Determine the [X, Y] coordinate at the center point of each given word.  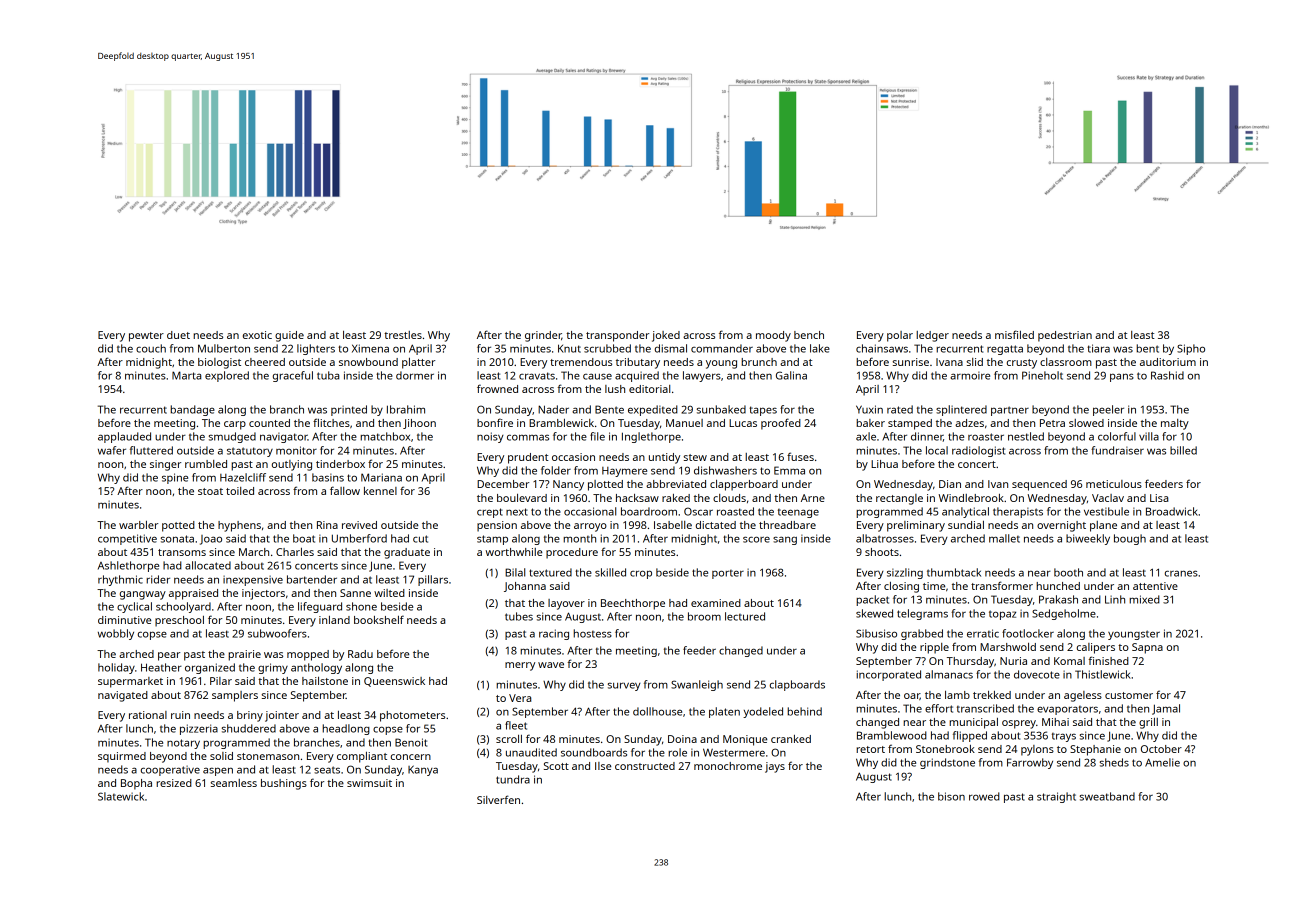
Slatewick [121, 796]
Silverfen [498, 799]
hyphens [239, 526]
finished [1109, 660]
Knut [569, 348]
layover [566, 604]
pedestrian [1065, 336]
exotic [257, 335]
